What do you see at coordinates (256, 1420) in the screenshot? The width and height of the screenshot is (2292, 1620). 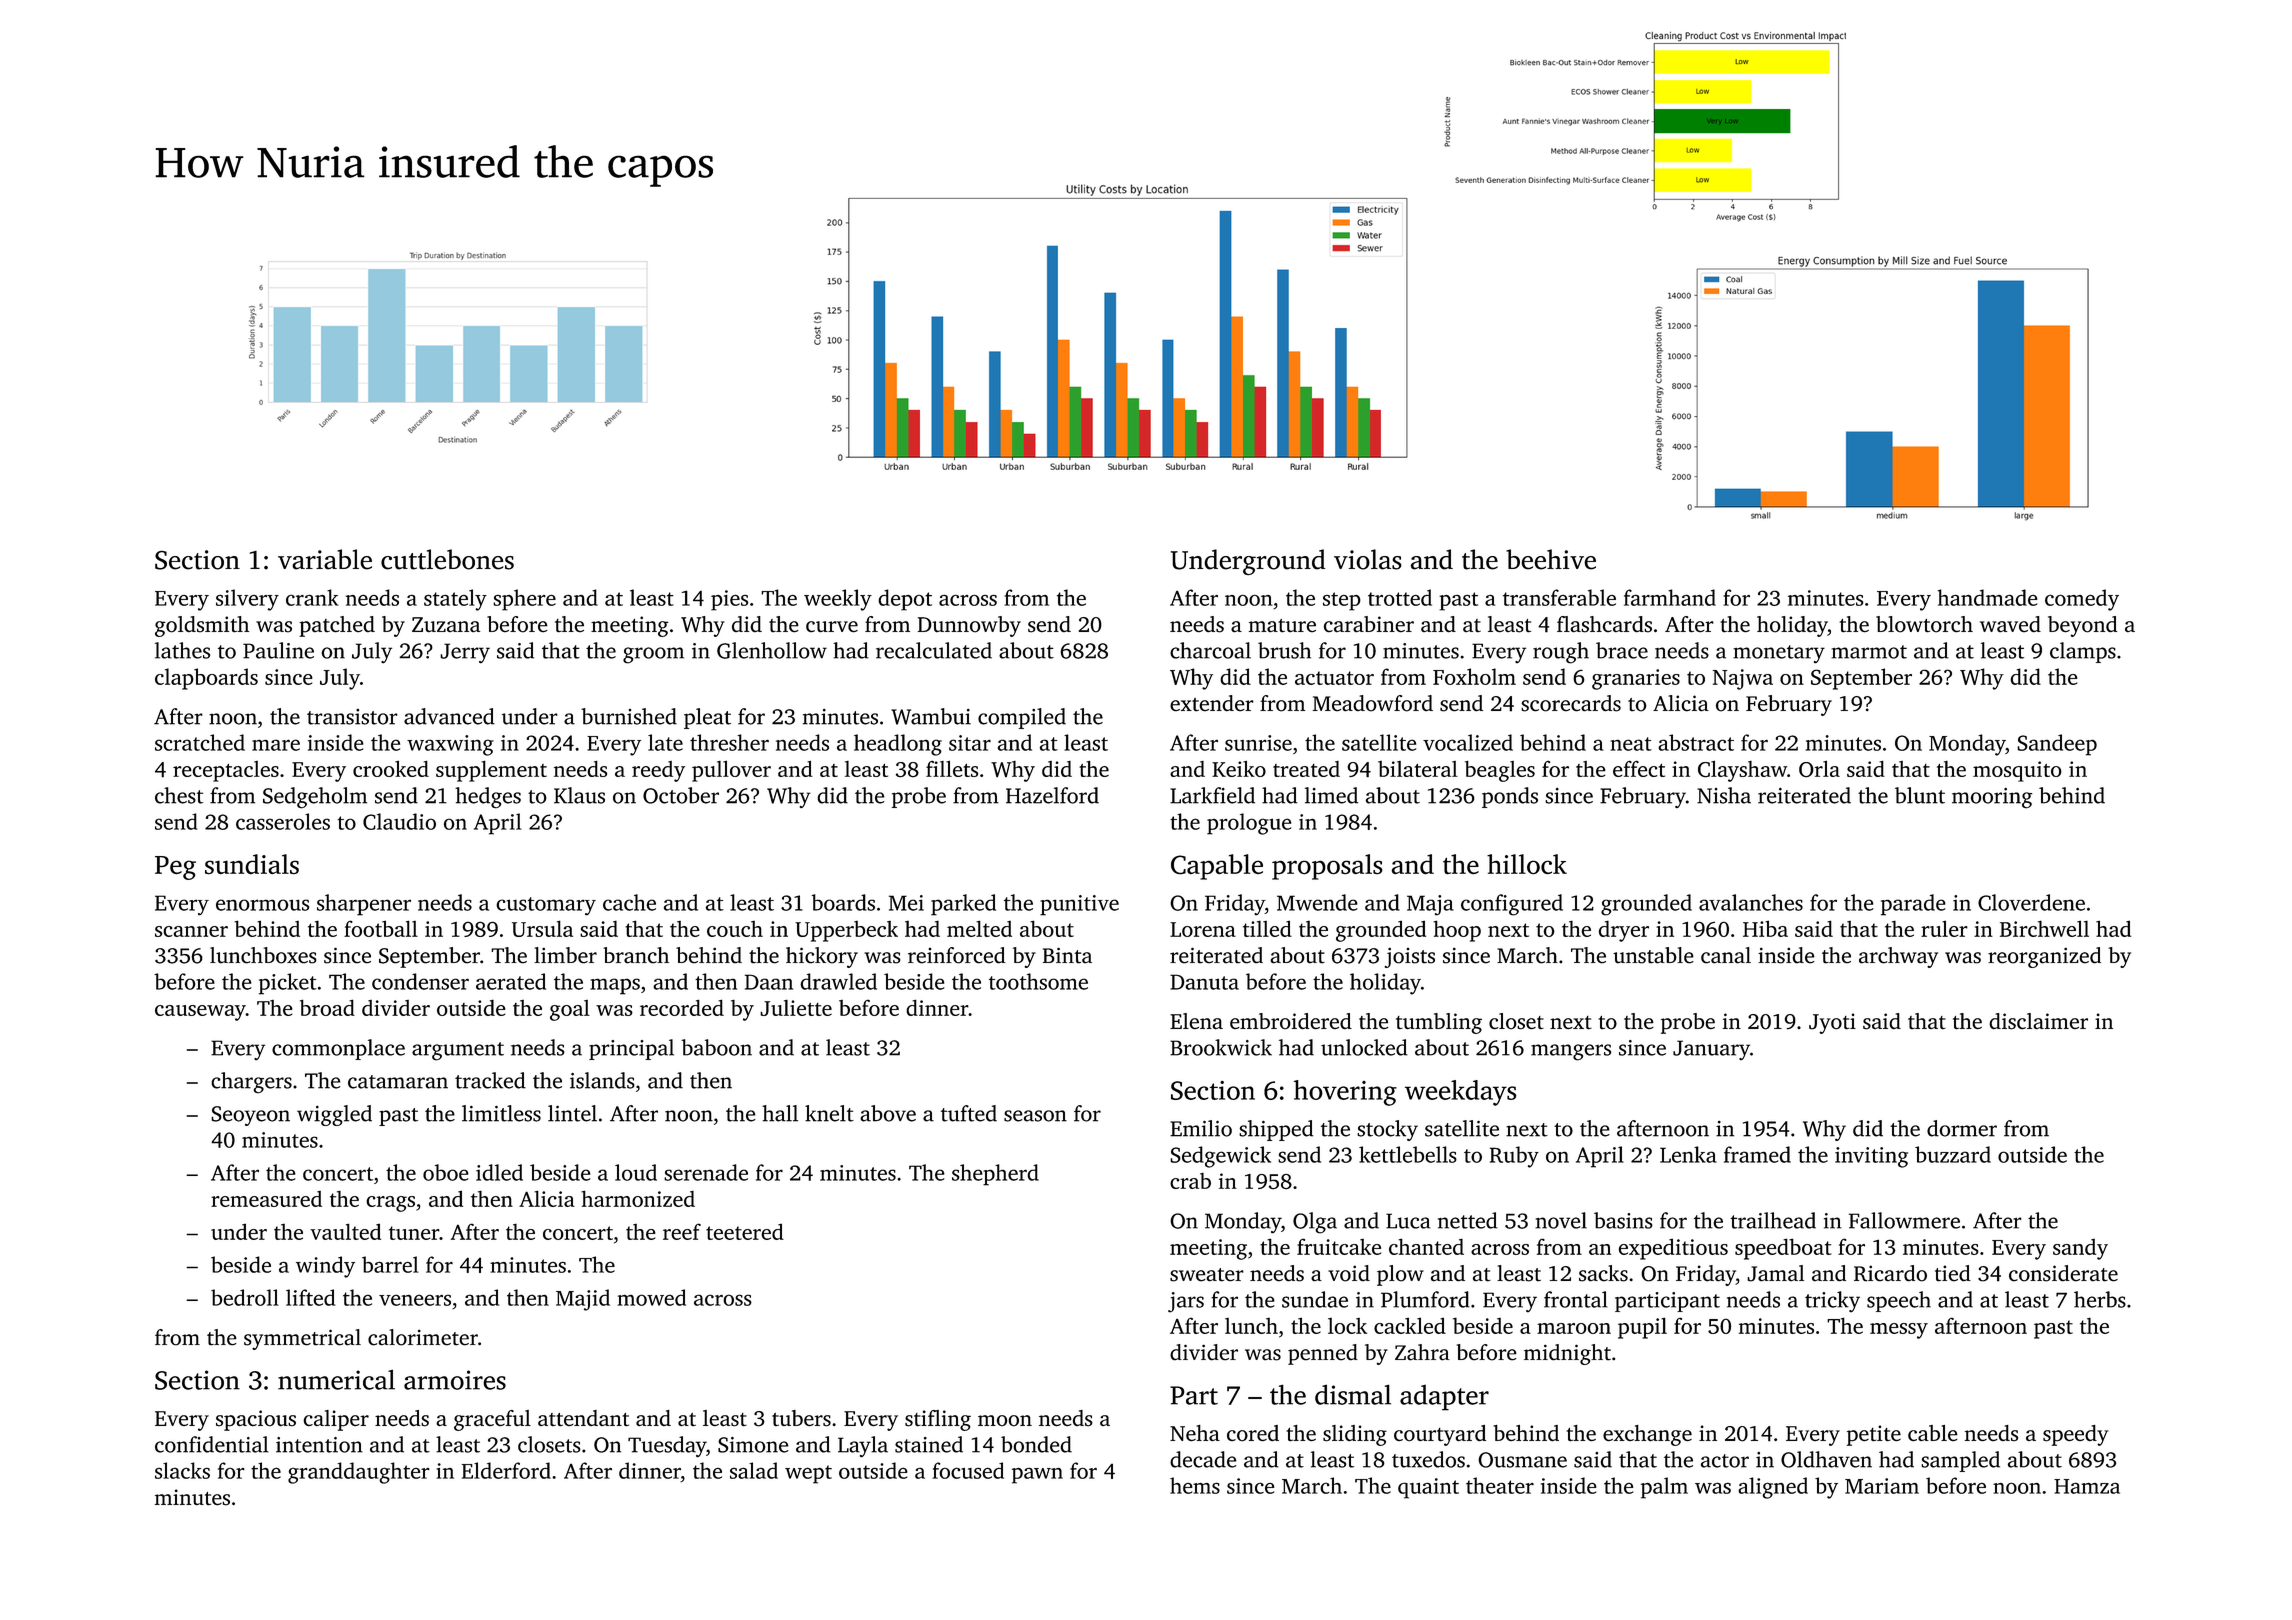 I see `spacious` at bounding box center [256, 1420].
